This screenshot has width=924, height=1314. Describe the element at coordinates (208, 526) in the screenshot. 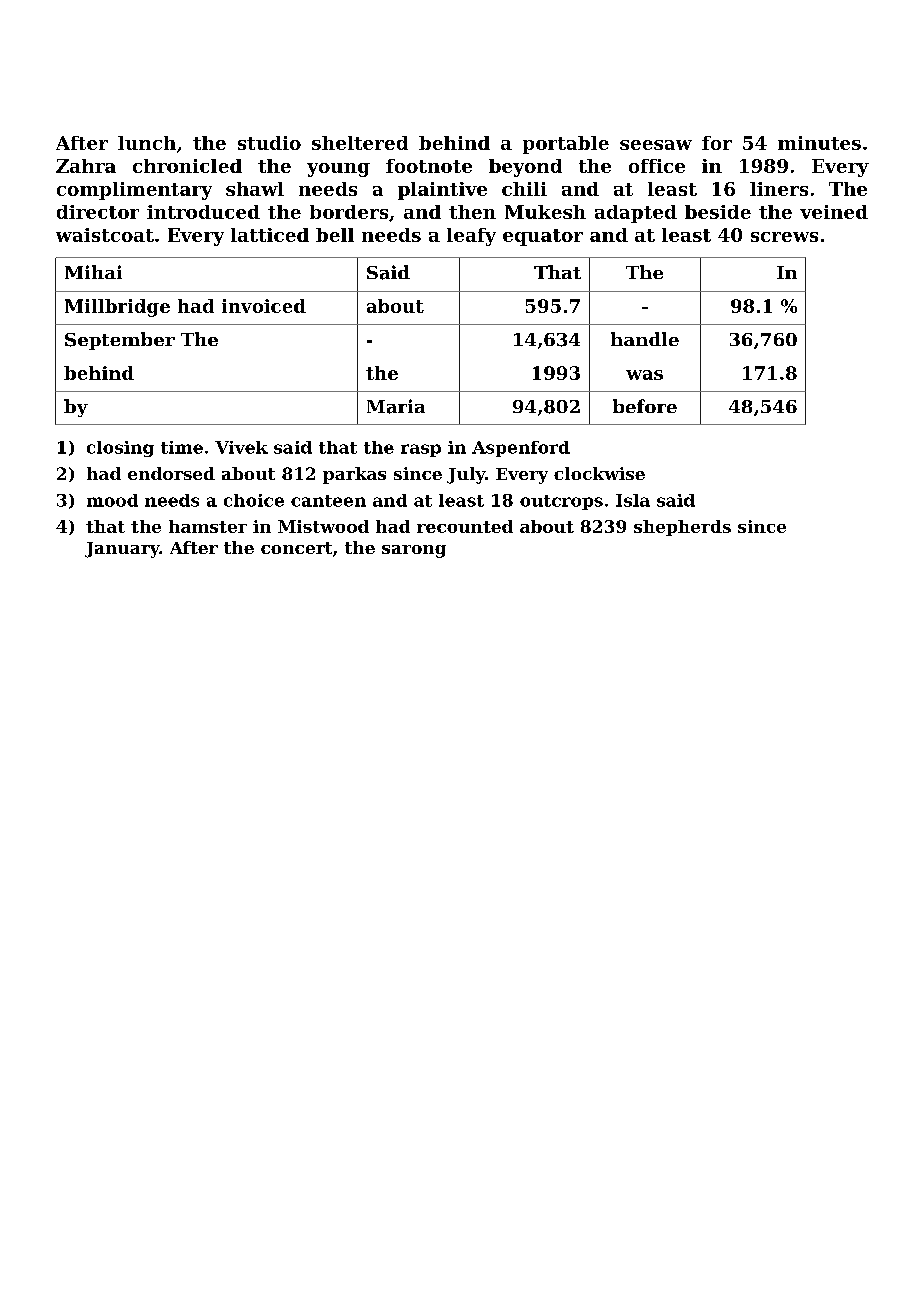

I see `hamster` at that location.
